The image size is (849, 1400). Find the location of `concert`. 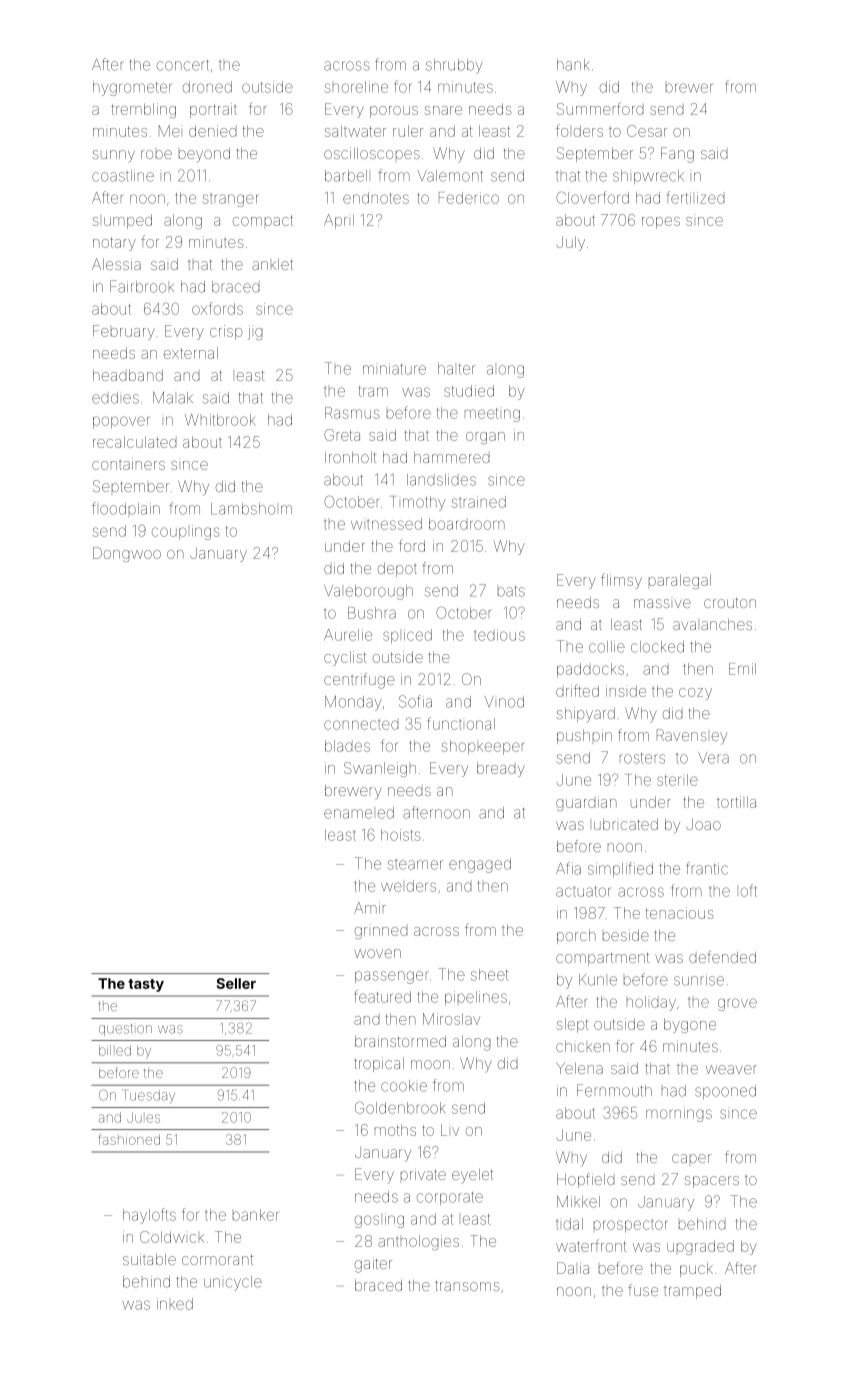

concert is located at coordinates (183, 65).
